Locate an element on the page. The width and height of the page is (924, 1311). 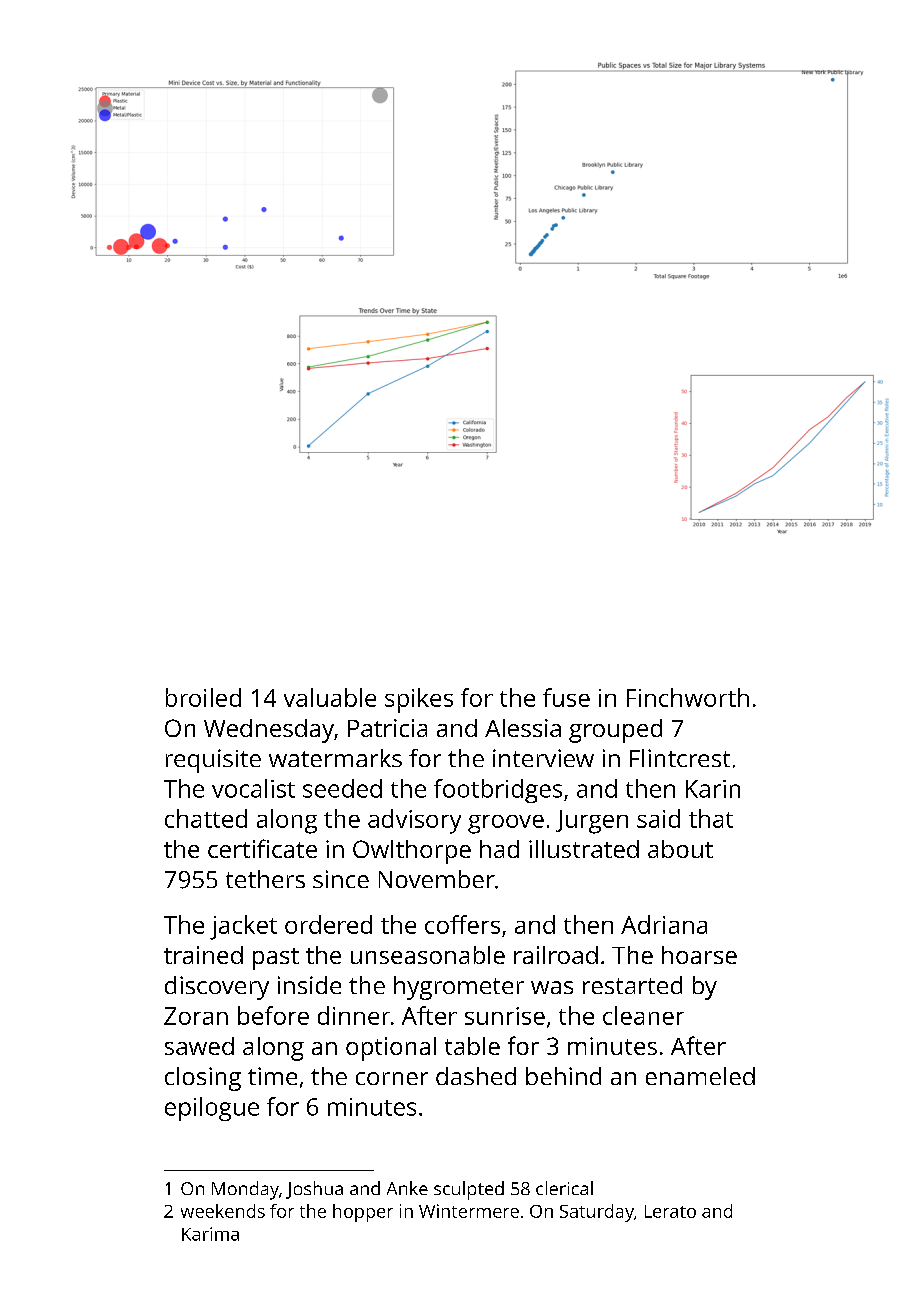
spikes is located at coordinates (419, 700).
